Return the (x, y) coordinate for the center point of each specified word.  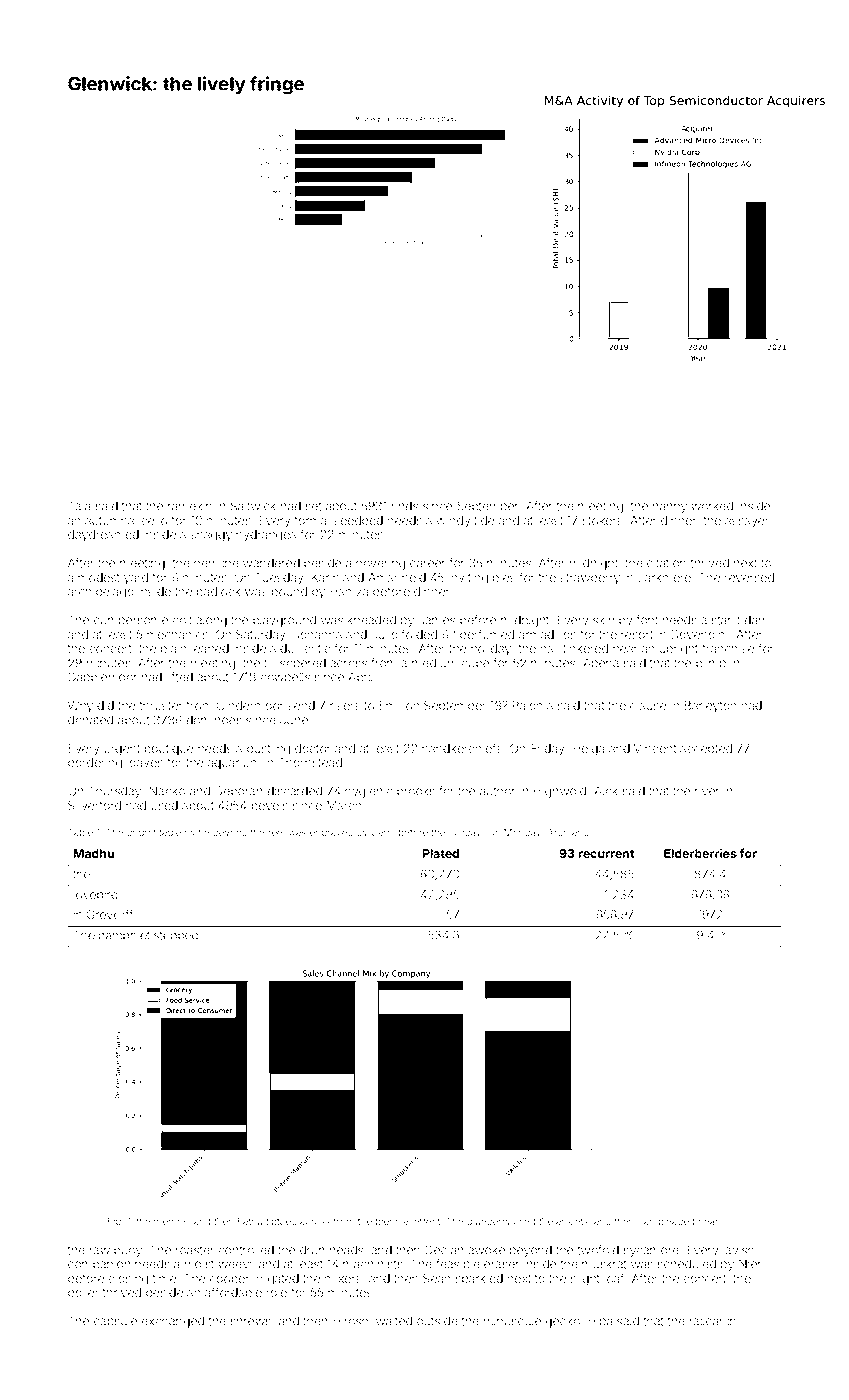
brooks (416, 791)
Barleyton (710, 707)
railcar (706, 1321)
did (105, 705)
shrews (251, 1321)
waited (394, 1321)
